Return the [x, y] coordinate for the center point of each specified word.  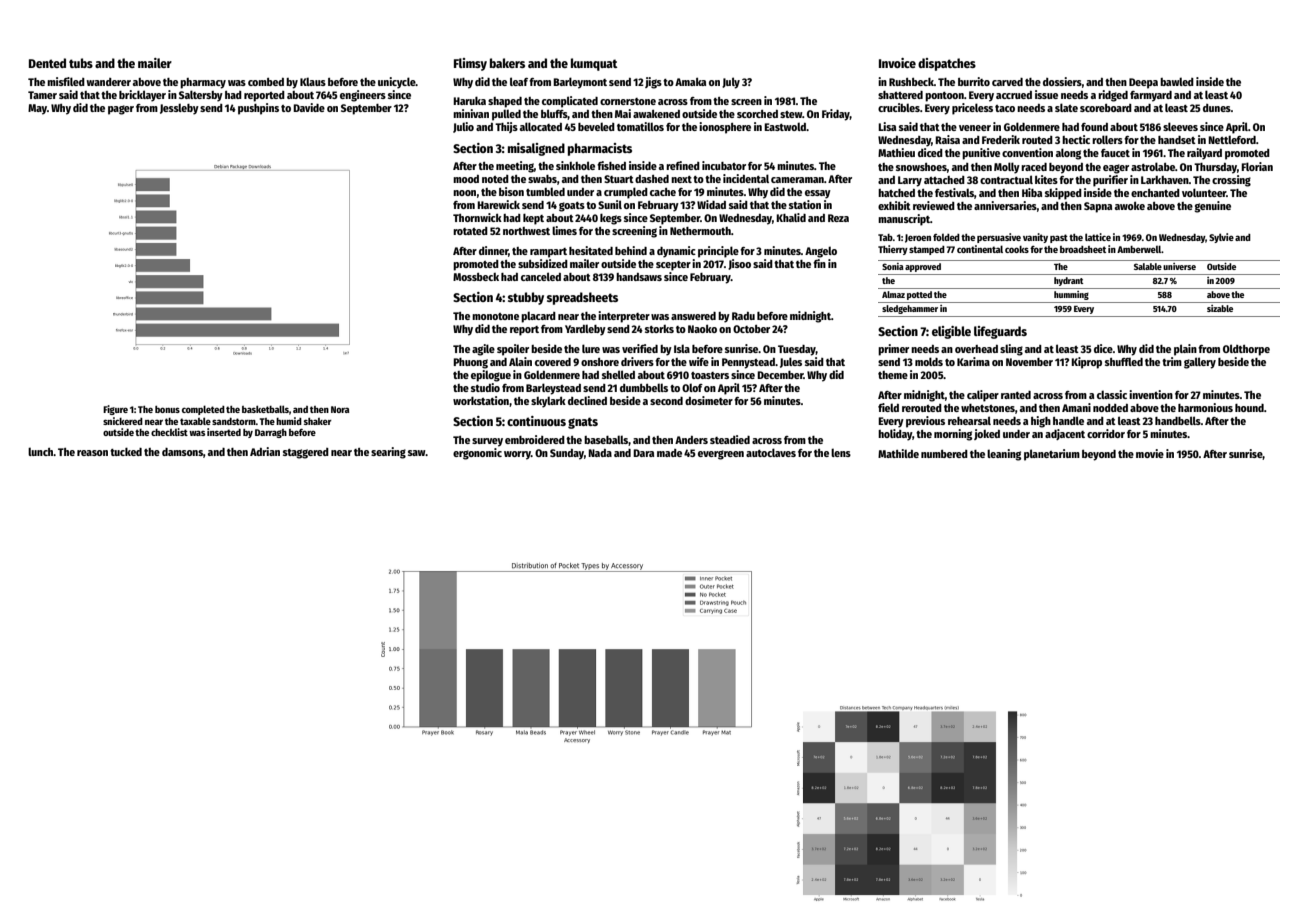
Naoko [702, 328]
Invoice [897, 63]
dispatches [947, 64]
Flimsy [470, 64]
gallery [1200, 363]
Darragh [271, 433]
